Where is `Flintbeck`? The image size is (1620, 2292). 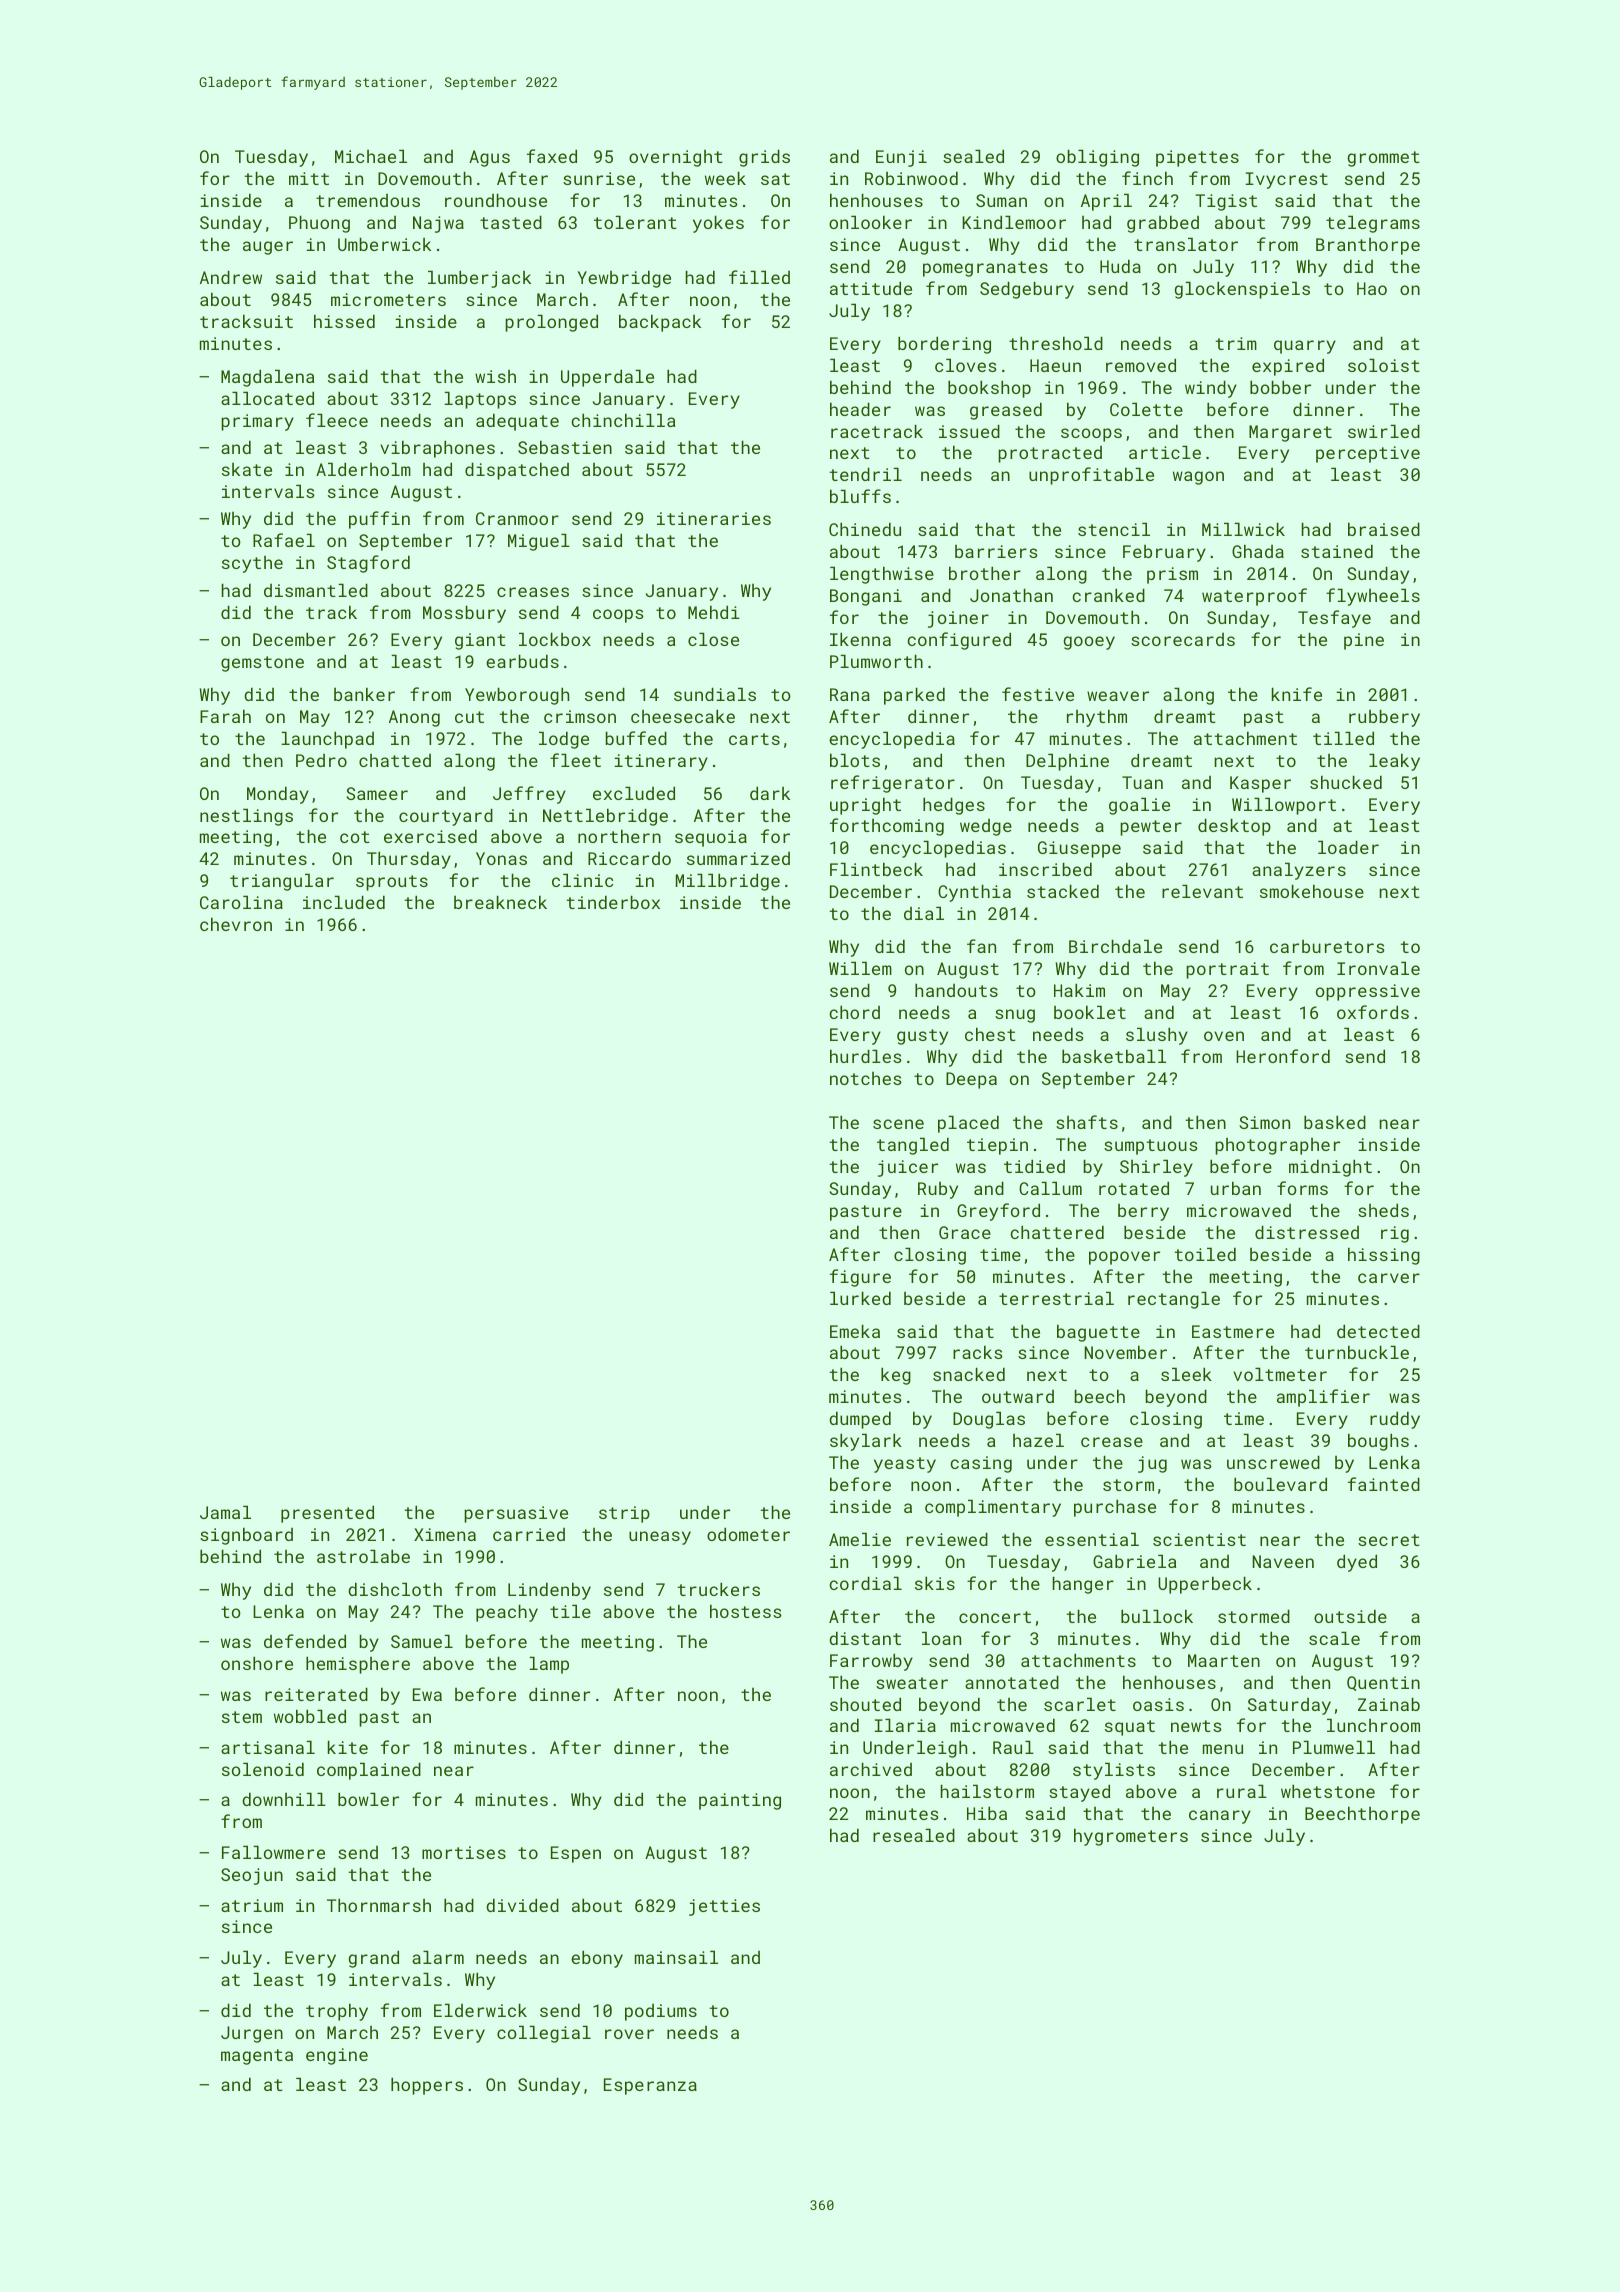 Flintbeck is located at coordinates (876, 869).
